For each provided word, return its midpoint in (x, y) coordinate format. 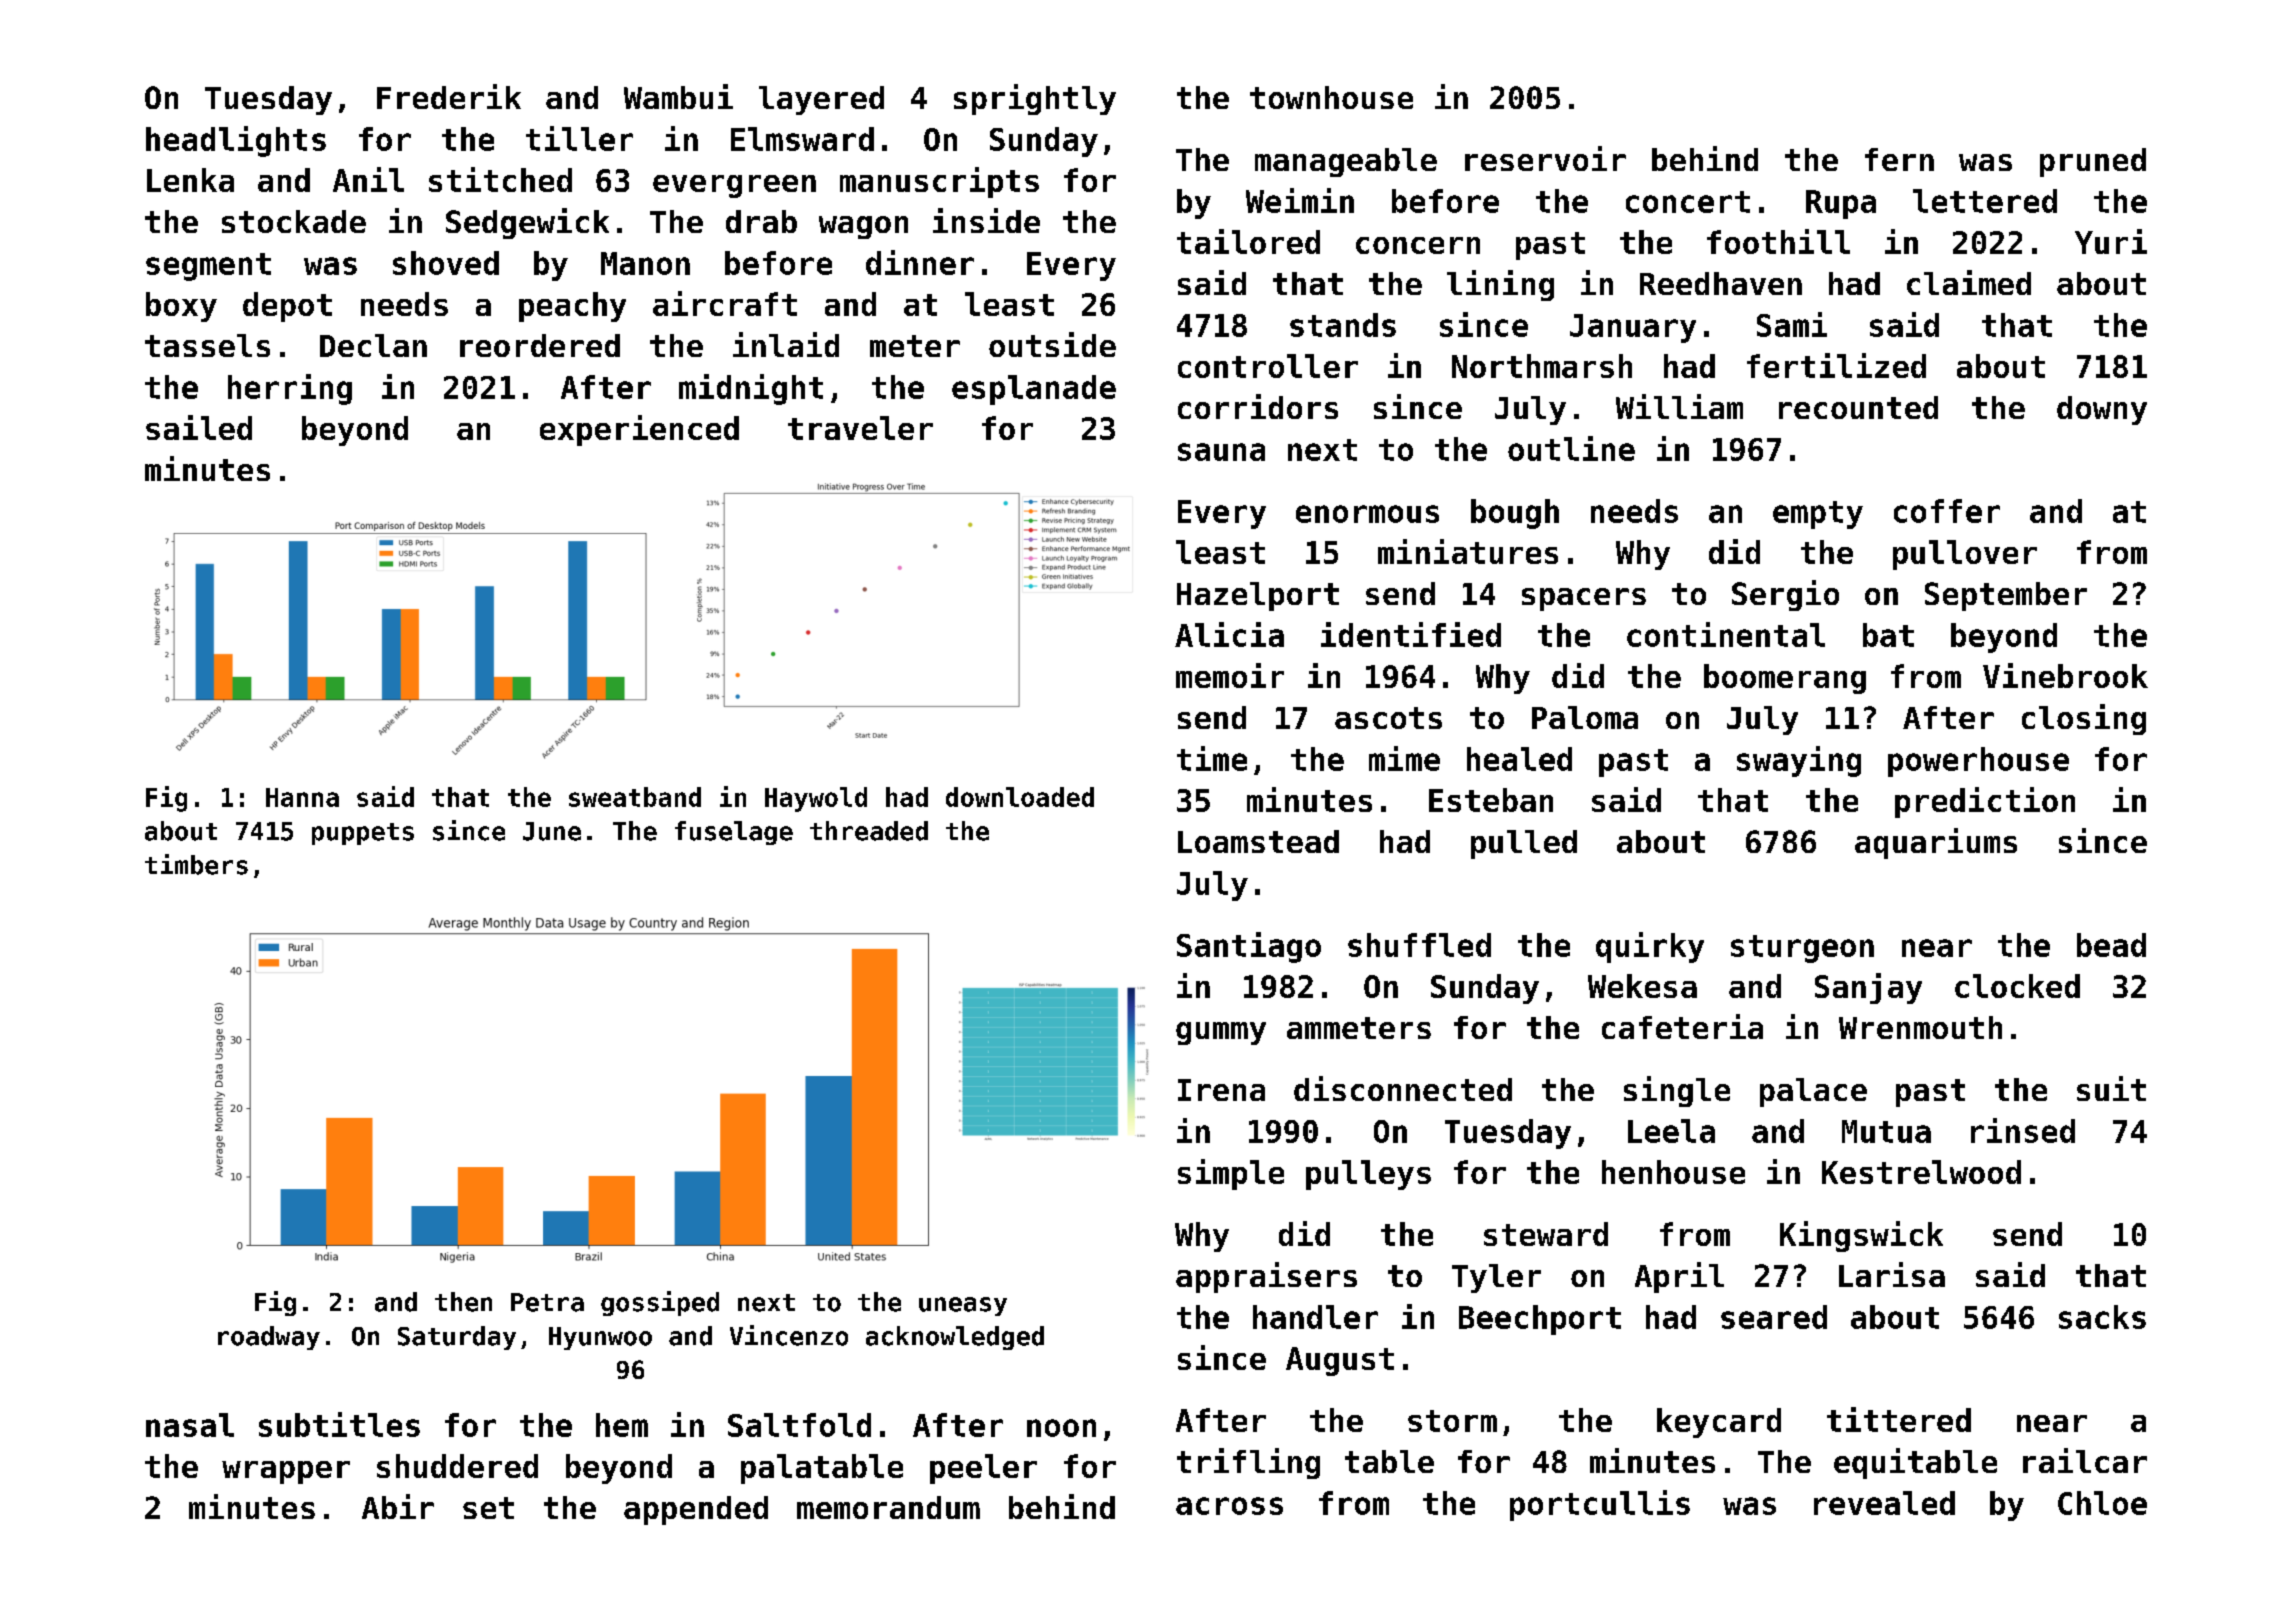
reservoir (1545, 158)
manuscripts (939, 182)
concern (1418, 245)
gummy (1221, 1033)
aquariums (1936, 843)
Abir (398, 1506)
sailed (199, 427)
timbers (196, 864)
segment (208, 267)
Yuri (2111, 241)
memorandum (888, 1507)
